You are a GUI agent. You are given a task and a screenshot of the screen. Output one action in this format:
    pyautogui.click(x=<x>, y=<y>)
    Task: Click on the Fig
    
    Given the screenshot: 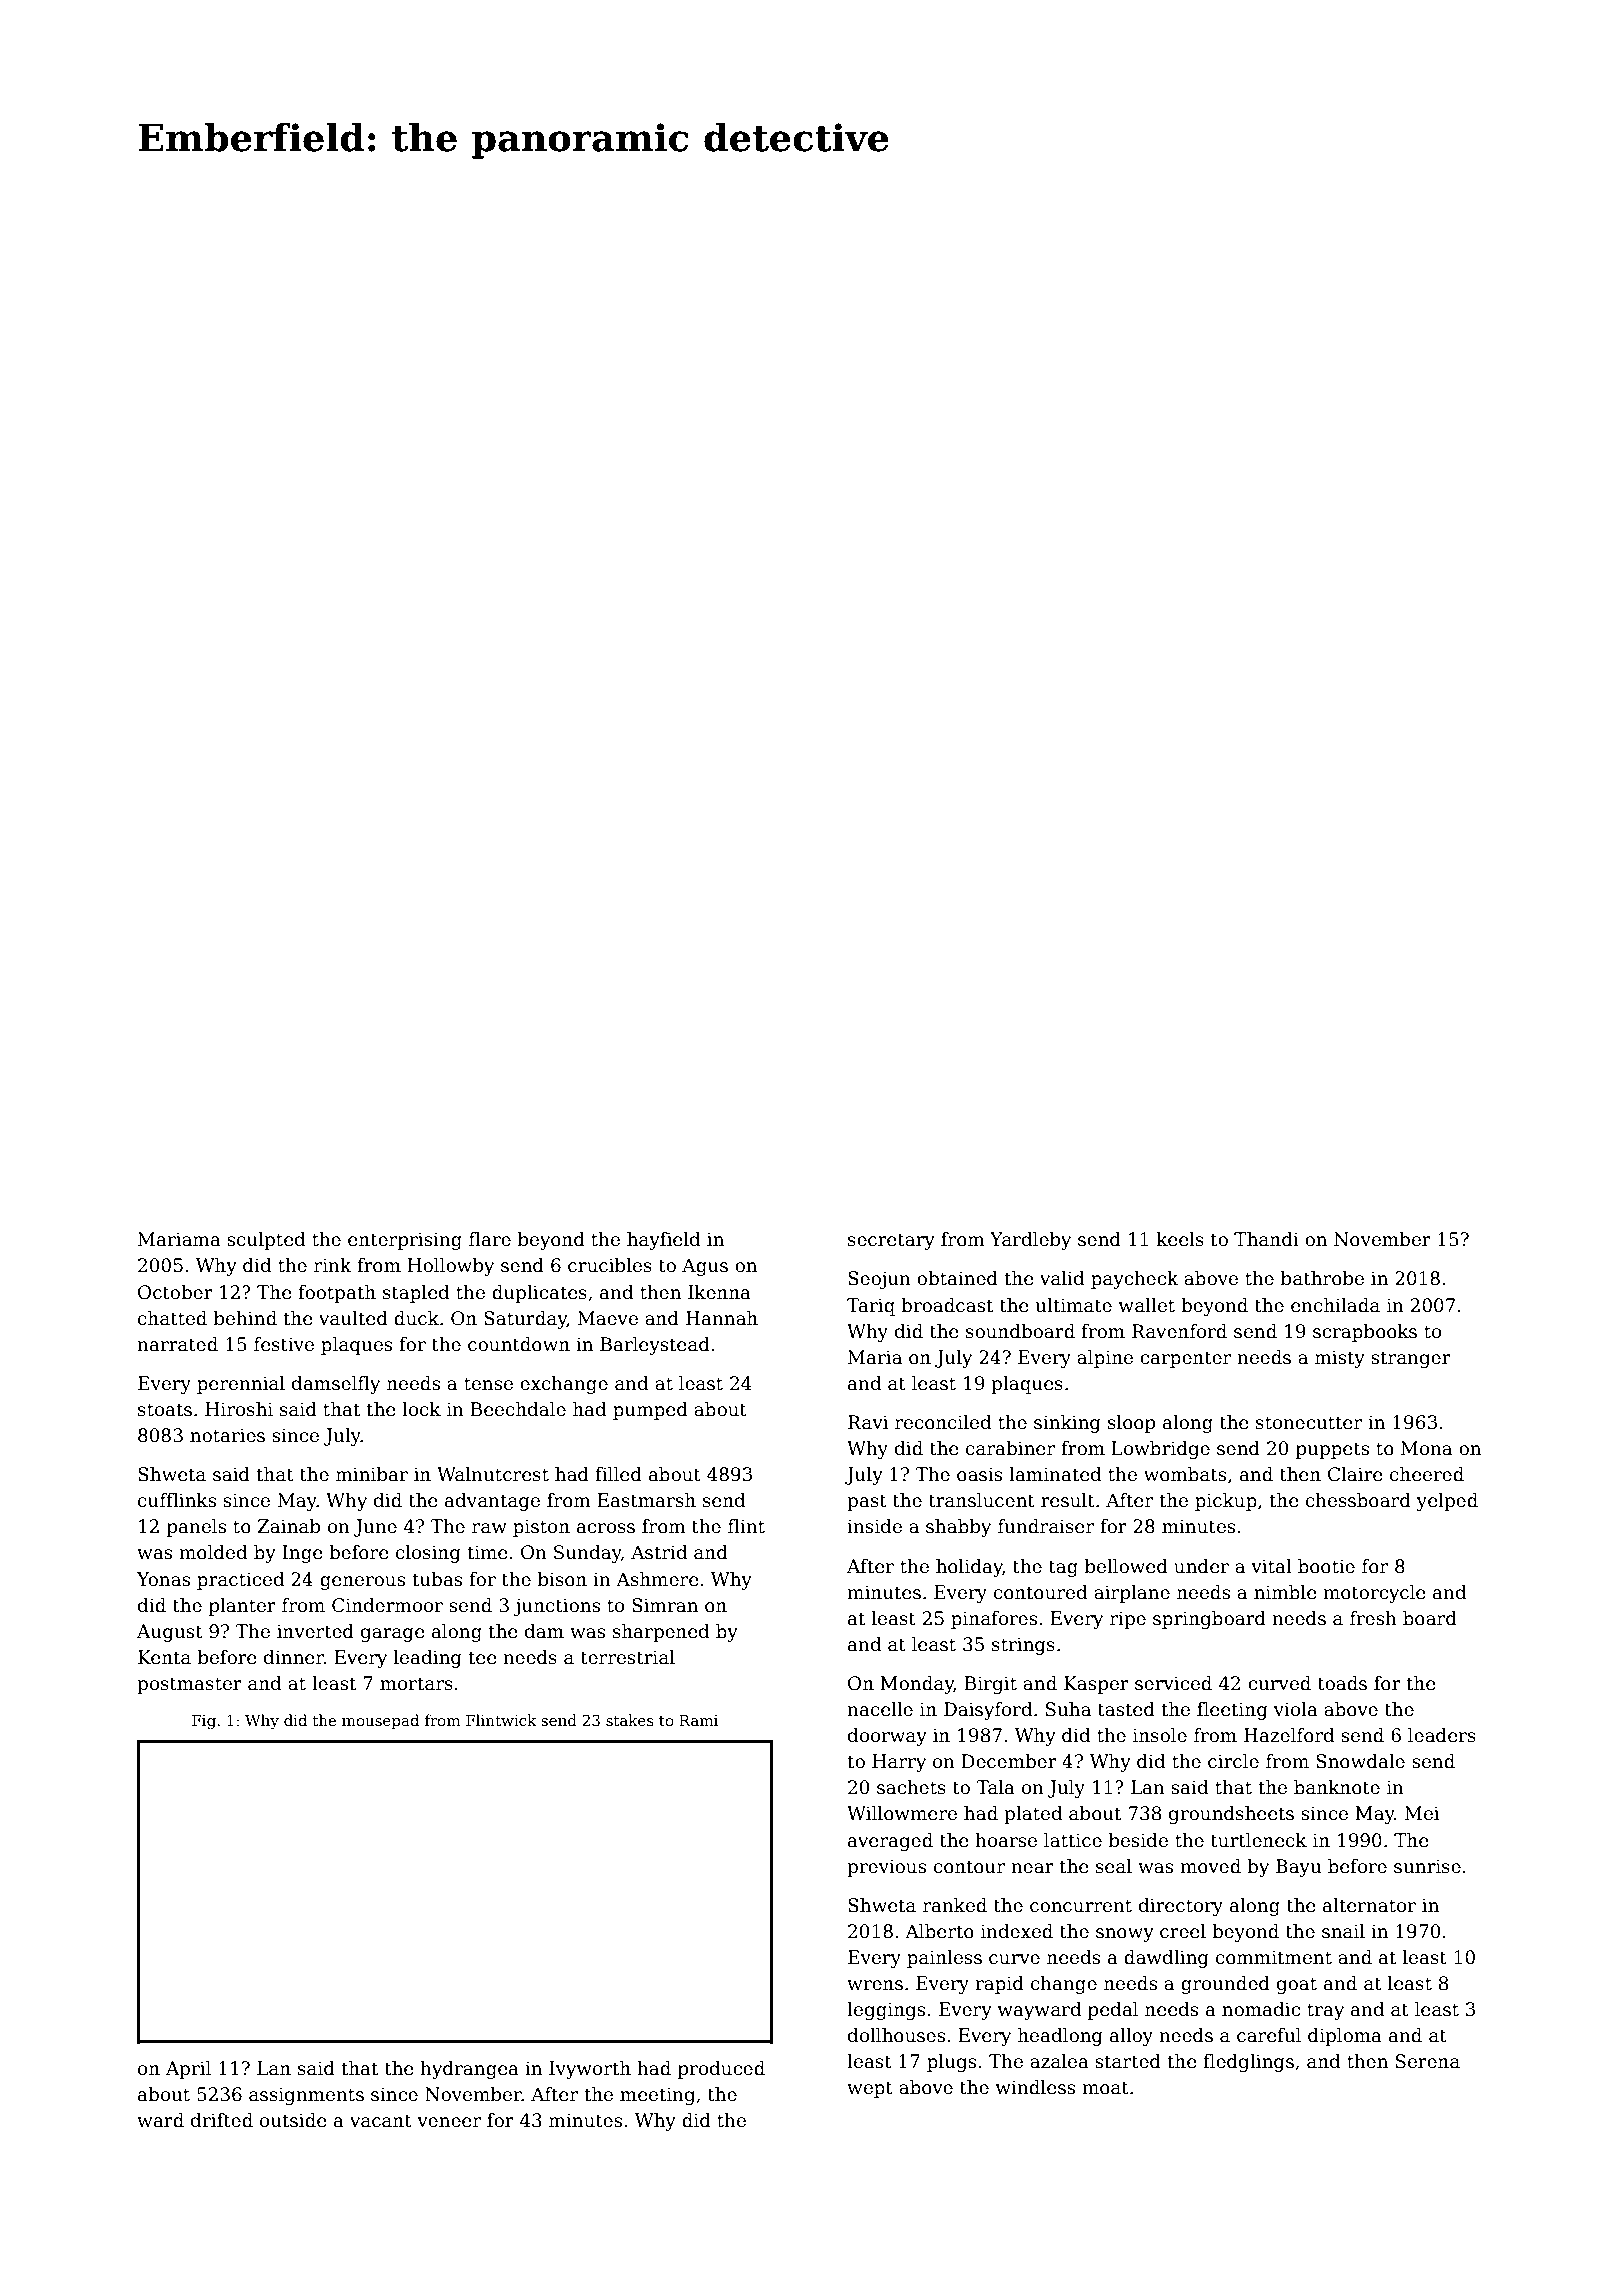 What is the action you would take?
    pyautogui.click(x=204, y=1722)
